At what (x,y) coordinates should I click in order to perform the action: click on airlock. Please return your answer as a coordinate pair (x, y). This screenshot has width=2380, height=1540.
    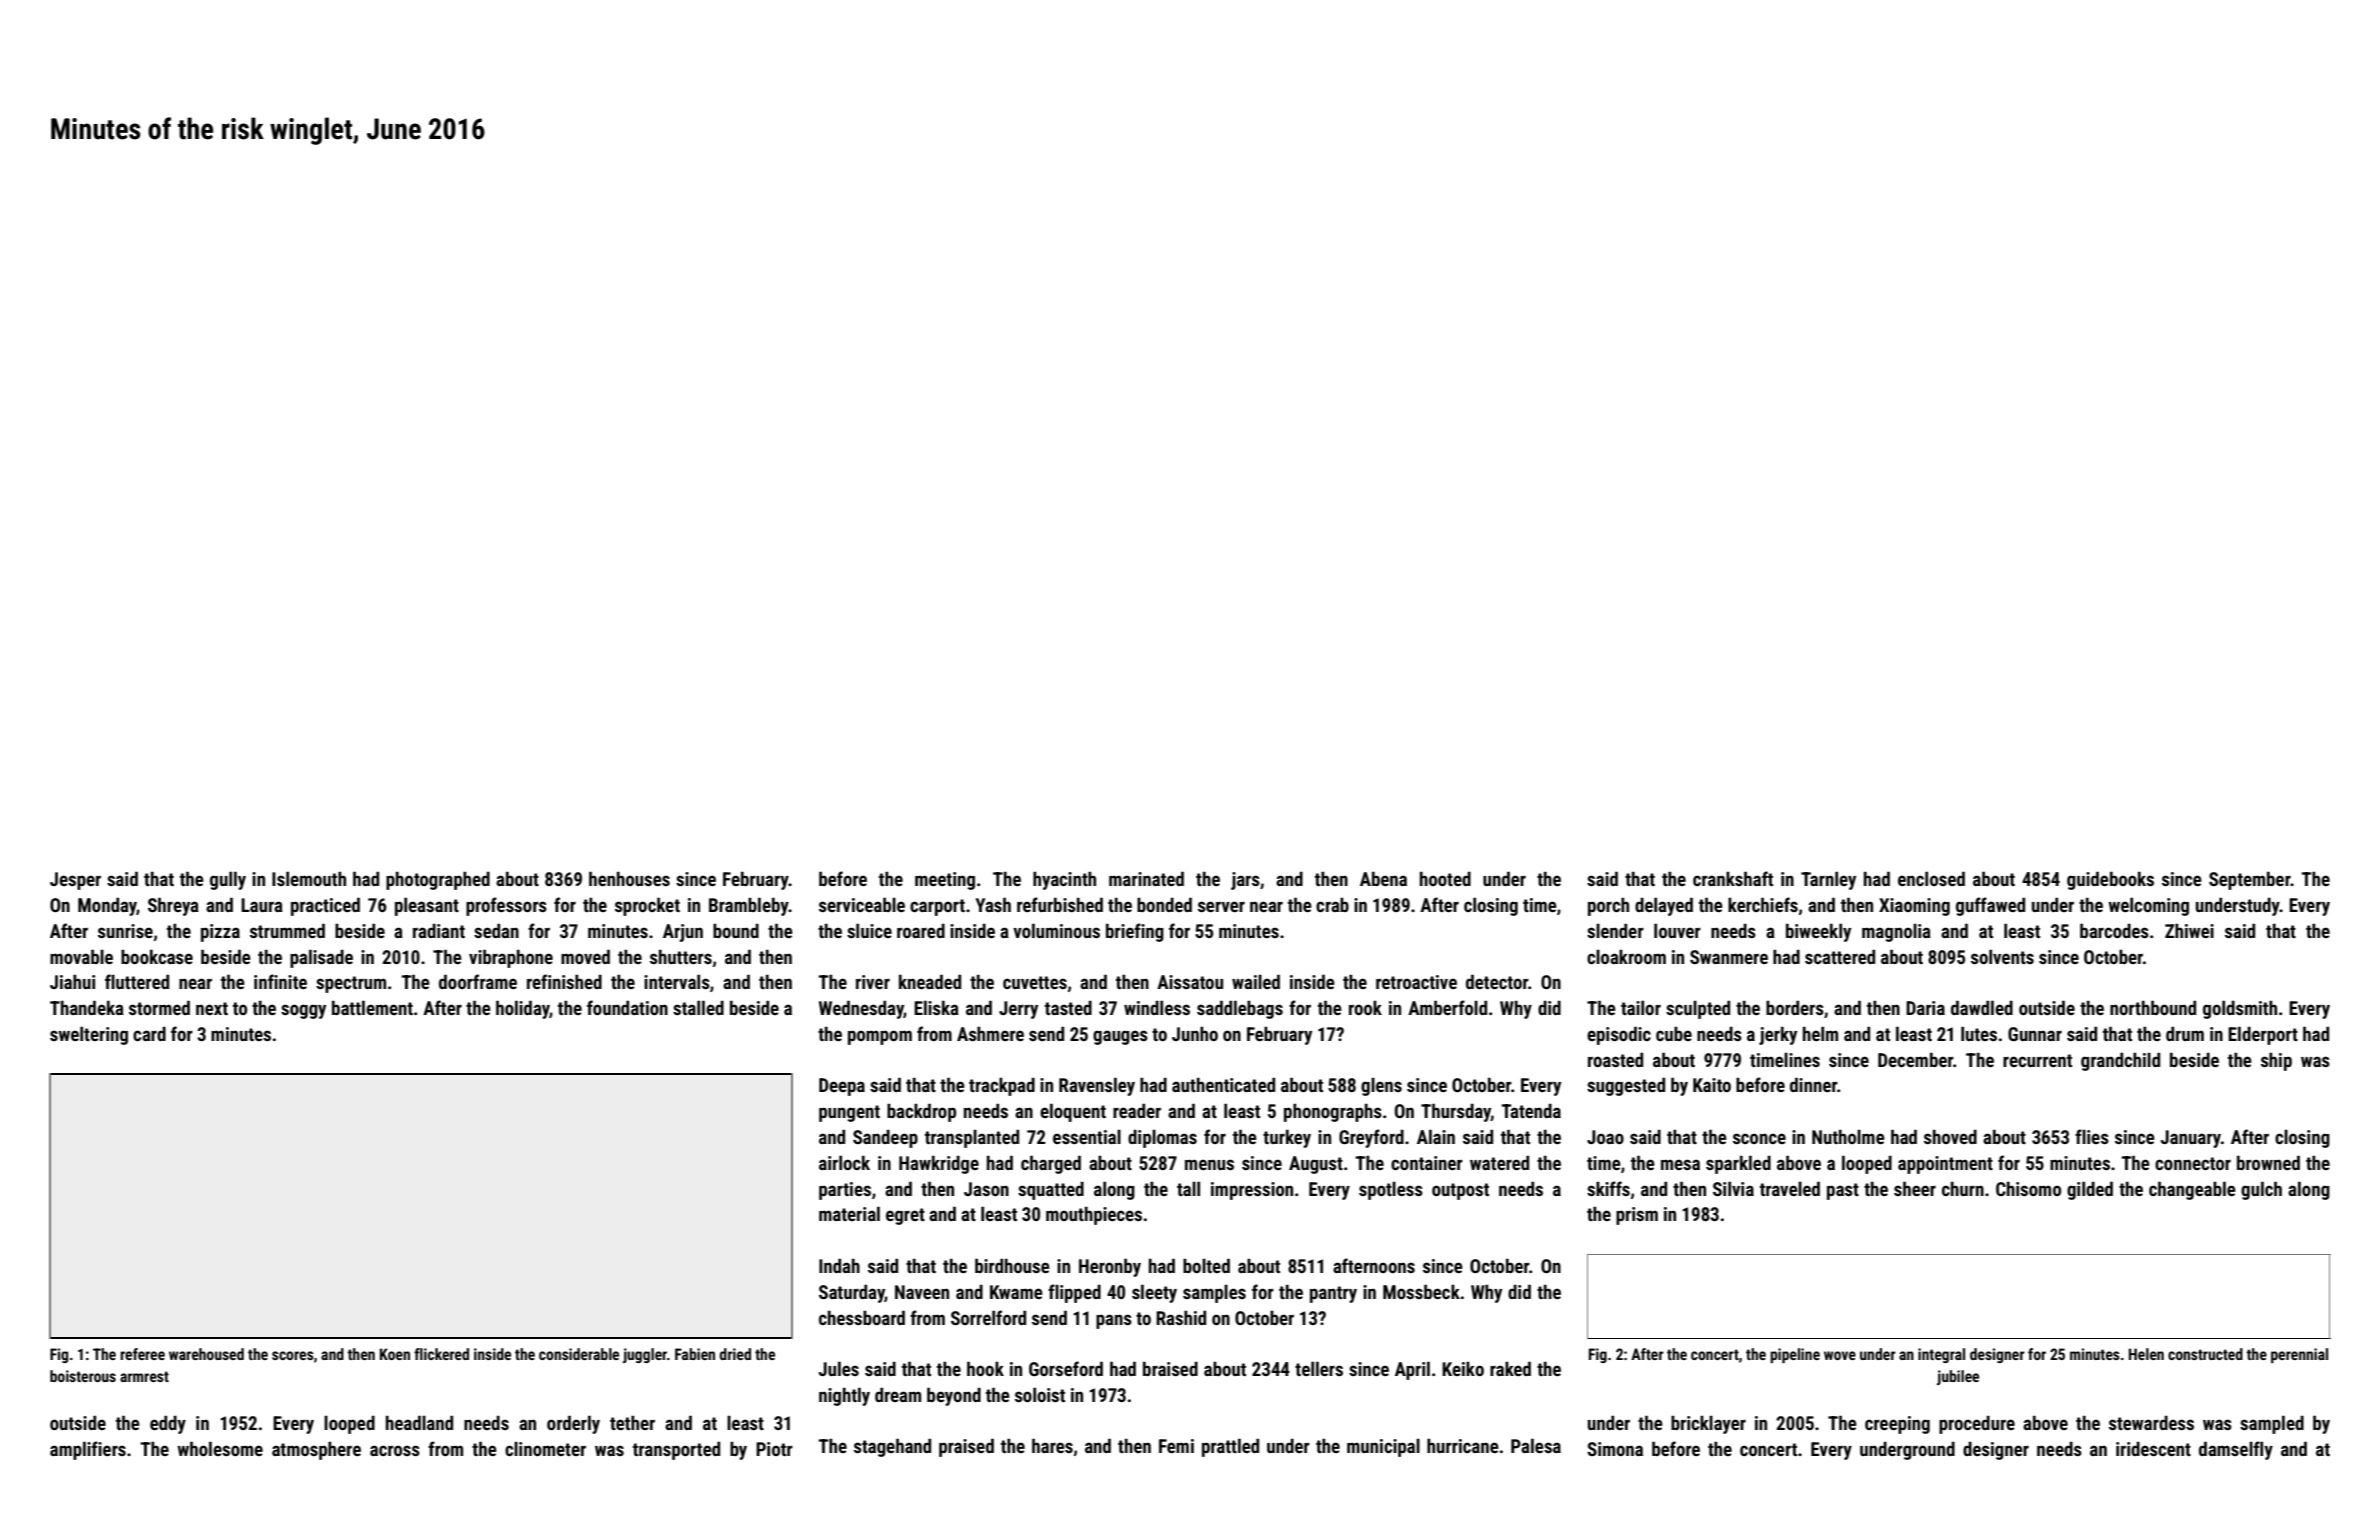
    Looking at the image, I should click on (844, 1163).
